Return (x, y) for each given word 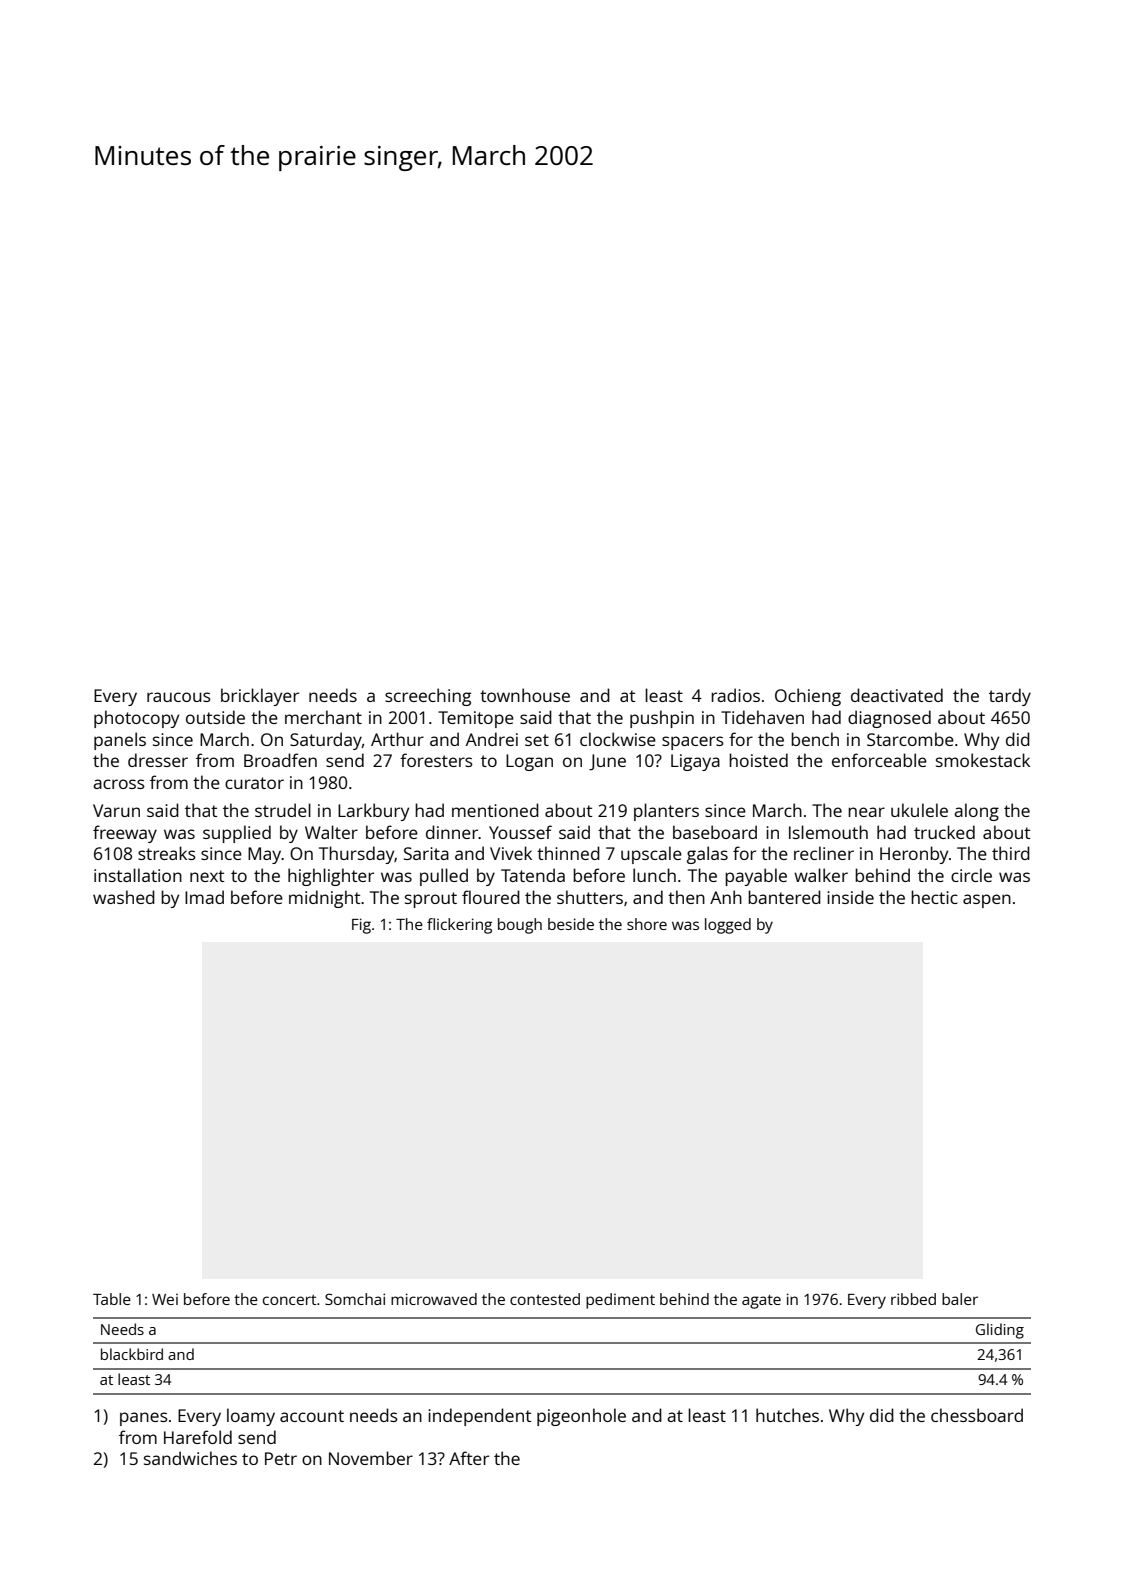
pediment (620, 1301)
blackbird (132, 1354)
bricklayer (260, 697)
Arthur (397, 739)
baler (960, 1299)
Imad (204, 897)
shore (647, 924)
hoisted (758, 760)
